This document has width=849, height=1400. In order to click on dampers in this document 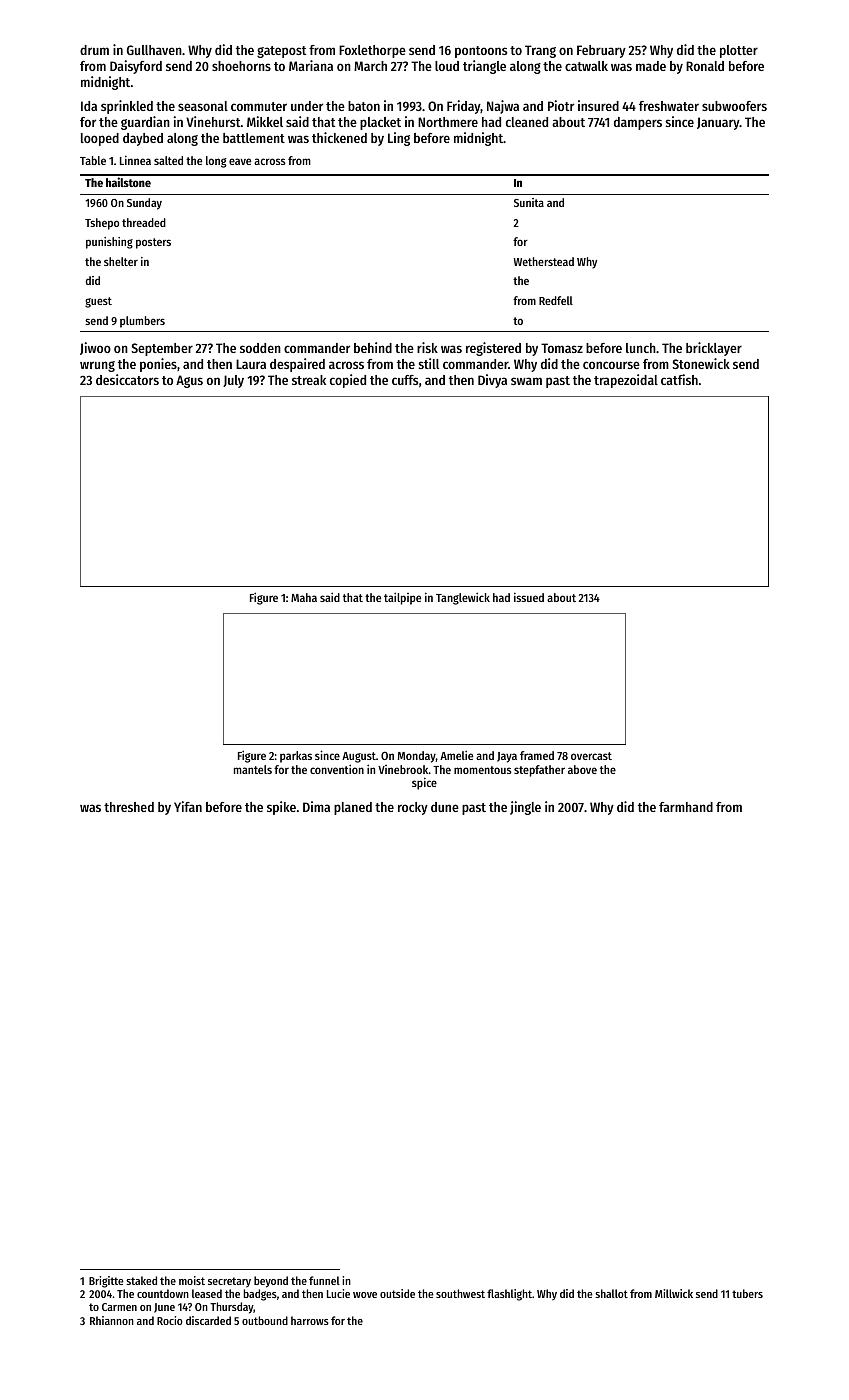, I will do `click(638, 123)`.
